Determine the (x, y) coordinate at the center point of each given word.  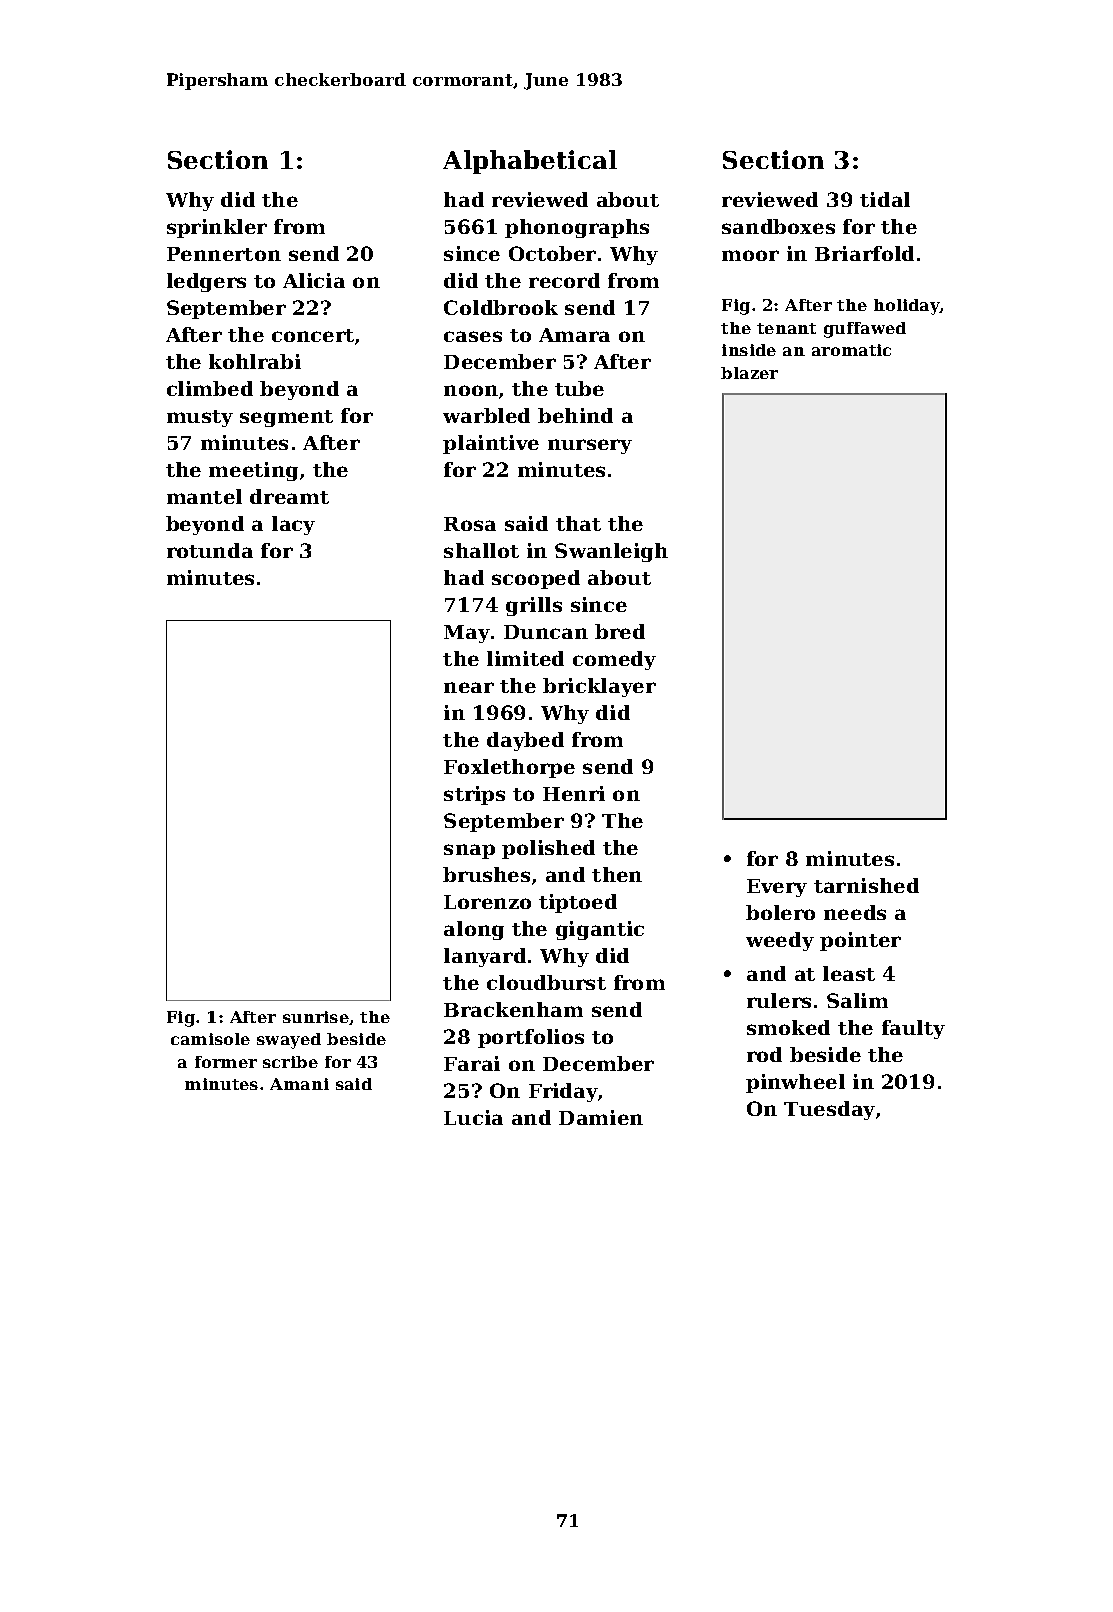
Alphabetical (530, 162)
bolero (780, 912)
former (226, 1062)
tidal (885, 199)
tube (579, 388)
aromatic (851, 350)
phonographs (577, 228)
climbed (210, 388)
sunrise (316, 1017)
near (469, 687)
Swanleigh (611, 552)
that (578, 523)
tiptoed (578, 903)
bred (620, 631)
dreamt (289, 496)
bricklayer (599, 687)
